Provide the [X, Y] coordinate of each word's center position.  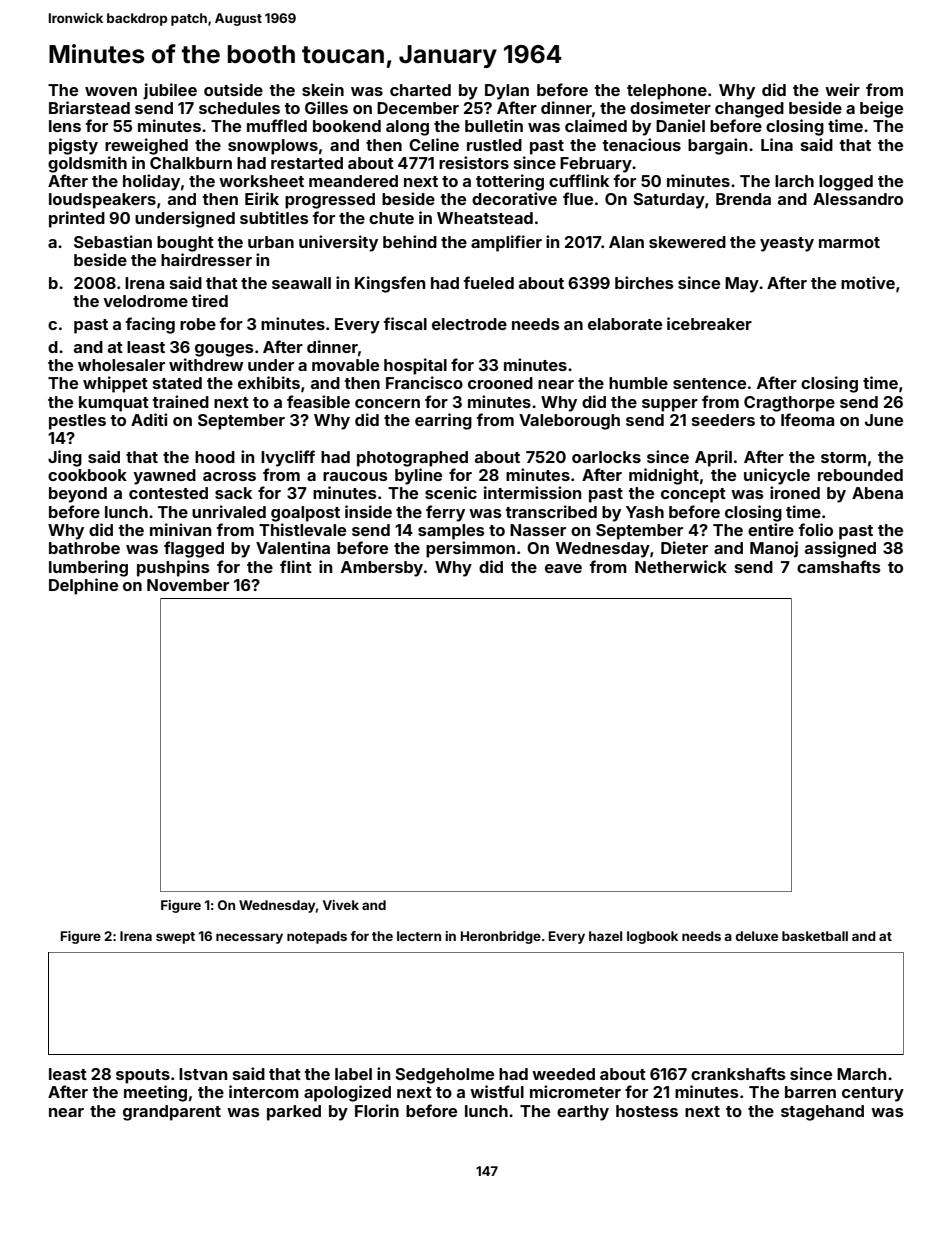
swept [175, 938]
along [407, 128]
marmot [849, 242]
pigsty [73, 146]
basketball [815, 936]
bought [185, 244]
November [188, 585]
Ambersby [382, 569]
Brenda [743, 199]
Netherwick [681, 566]
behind [410, 241]
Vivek [341, 905]
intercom [264, 1091]
